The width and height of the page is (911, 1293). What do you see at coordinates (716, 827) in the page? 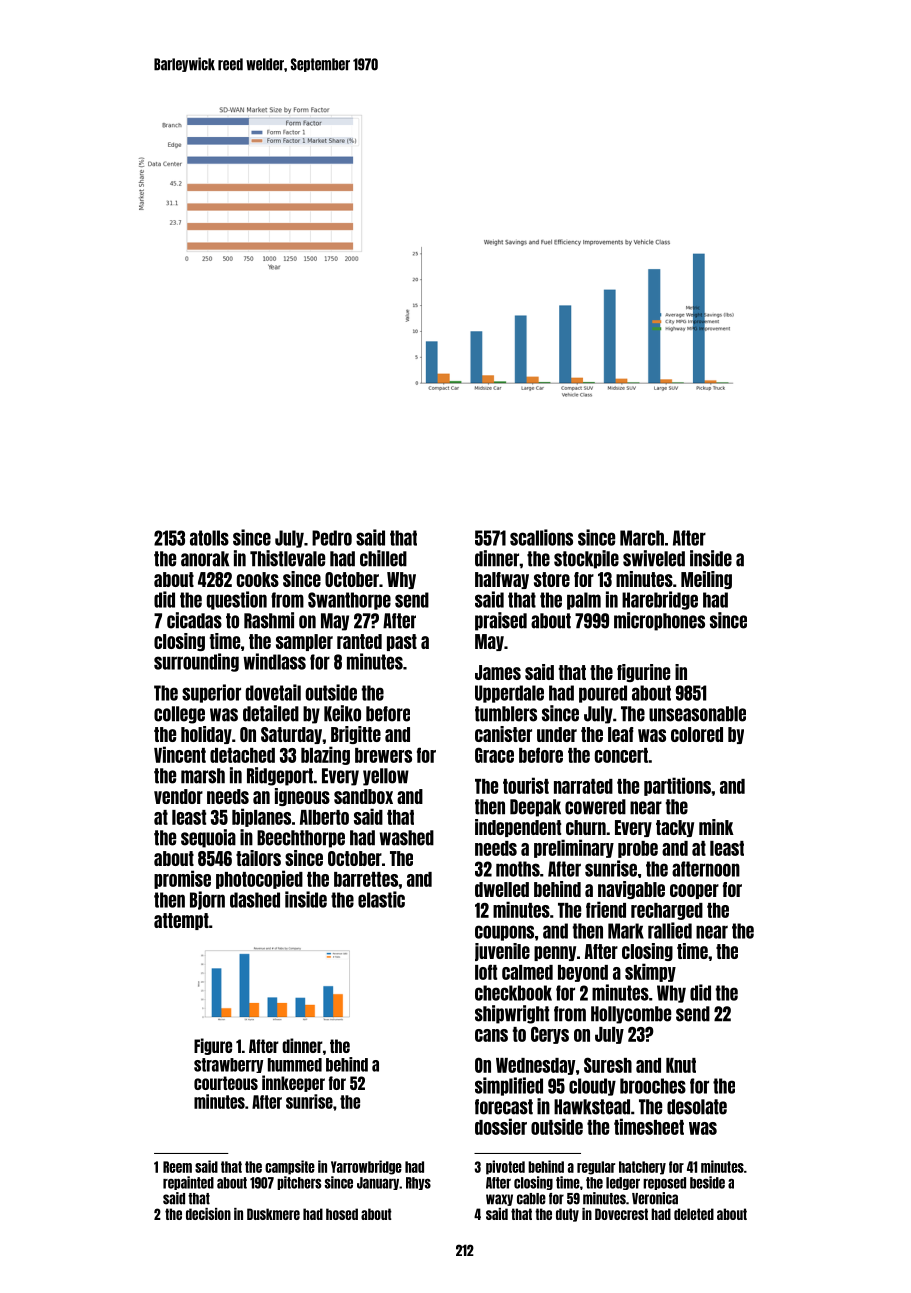
I see `mink` at bounding box center [716, 827].
